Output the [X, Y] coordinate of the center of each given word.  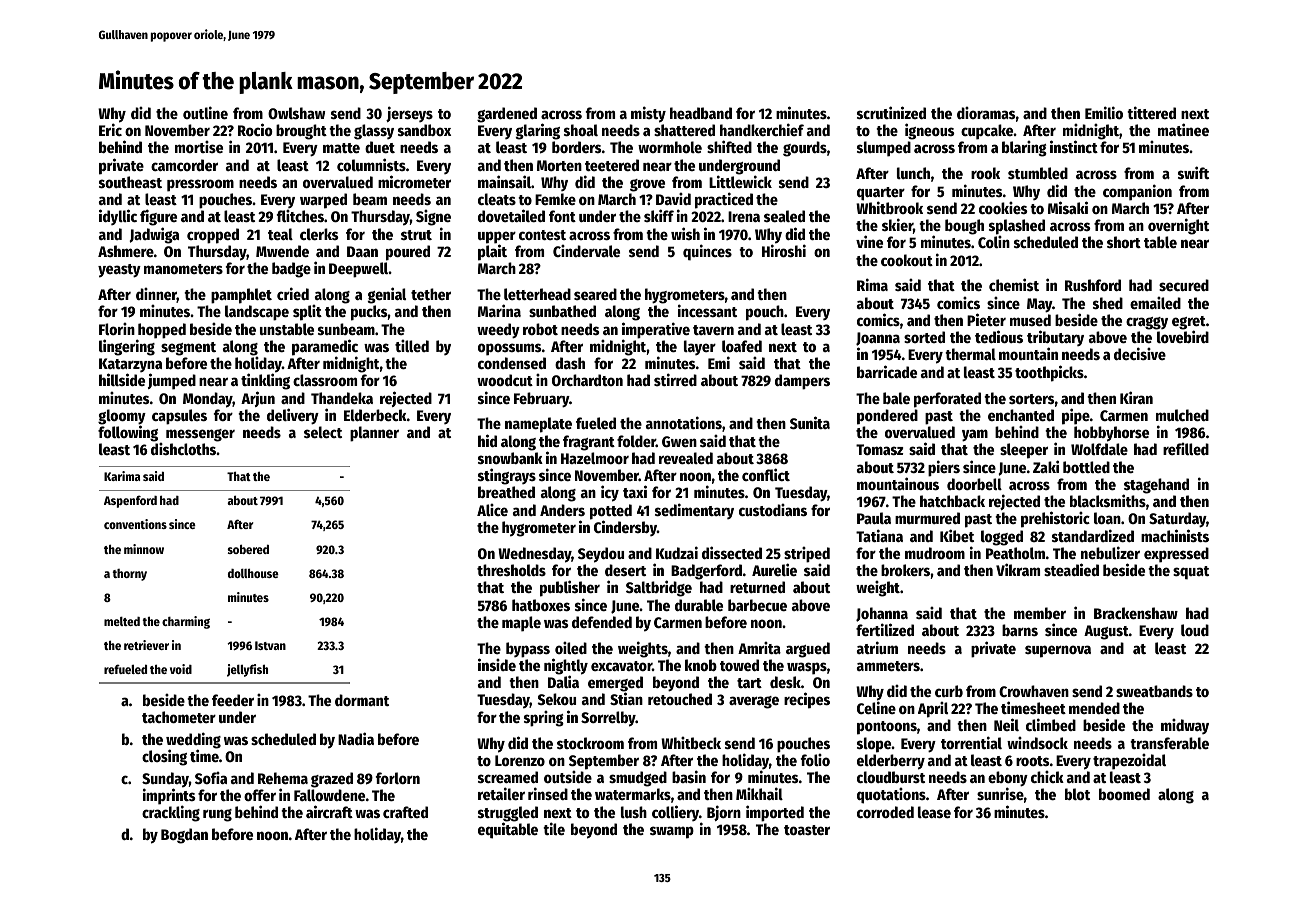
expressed [1176, 555]
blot [1077, 794]
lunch [913, 173]
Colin [994, 242]
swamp [672, 832]
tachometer [179, 717]
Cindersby [625, 528]
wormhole [670, 147]
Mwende [282, 251]
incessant [707, 310]
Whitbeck [691, 742]
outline [205, 112]
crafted [405, 812]
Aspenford [130, 501]
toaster [807, 830]
